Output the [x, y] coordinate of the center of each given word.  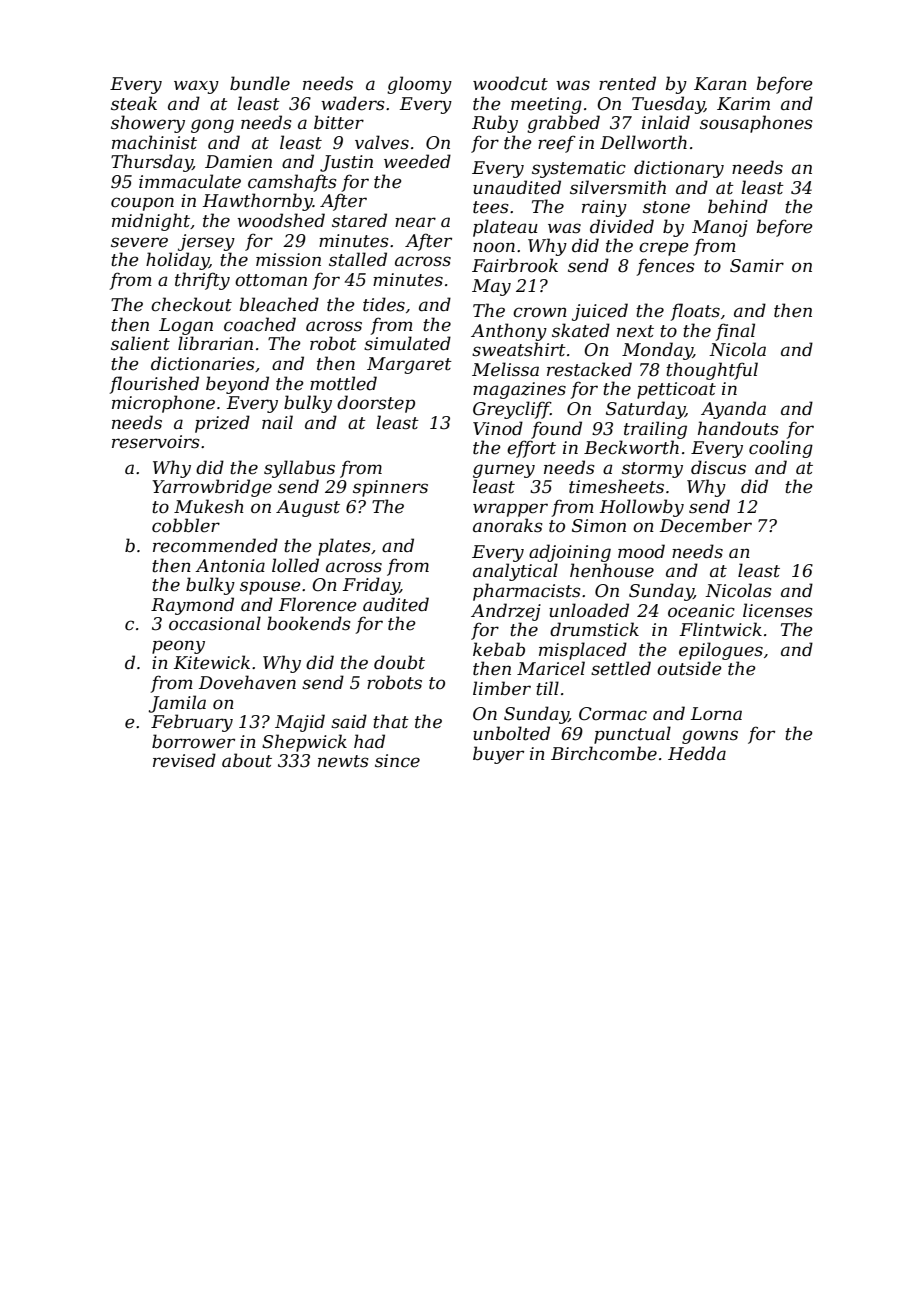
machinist [154, 142]
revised [184, 760]
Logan [186, 326]
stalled [358, 259]
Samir [757, 266]
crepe [664, 249]
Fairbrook [515, 265]
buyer [498, 755]
